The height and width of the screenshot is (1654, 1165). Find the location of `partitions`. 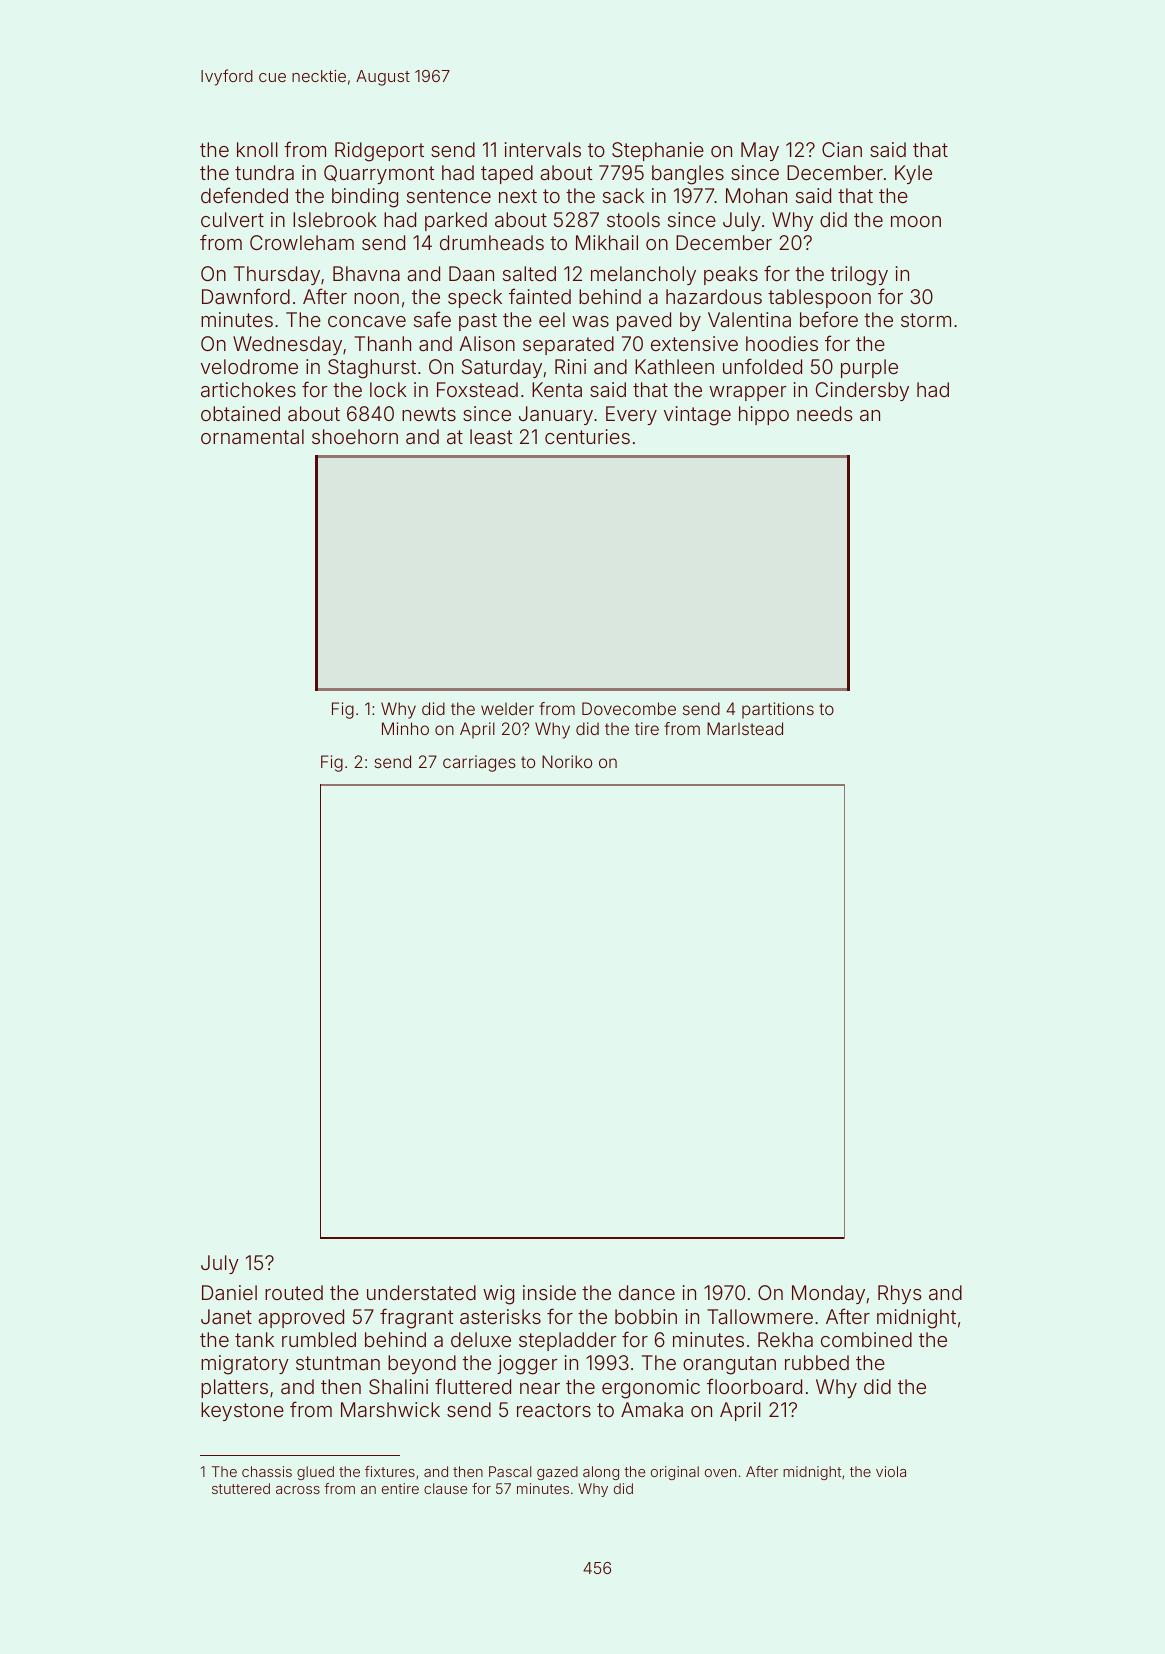

partitions is located at coordinates (778, 710).
